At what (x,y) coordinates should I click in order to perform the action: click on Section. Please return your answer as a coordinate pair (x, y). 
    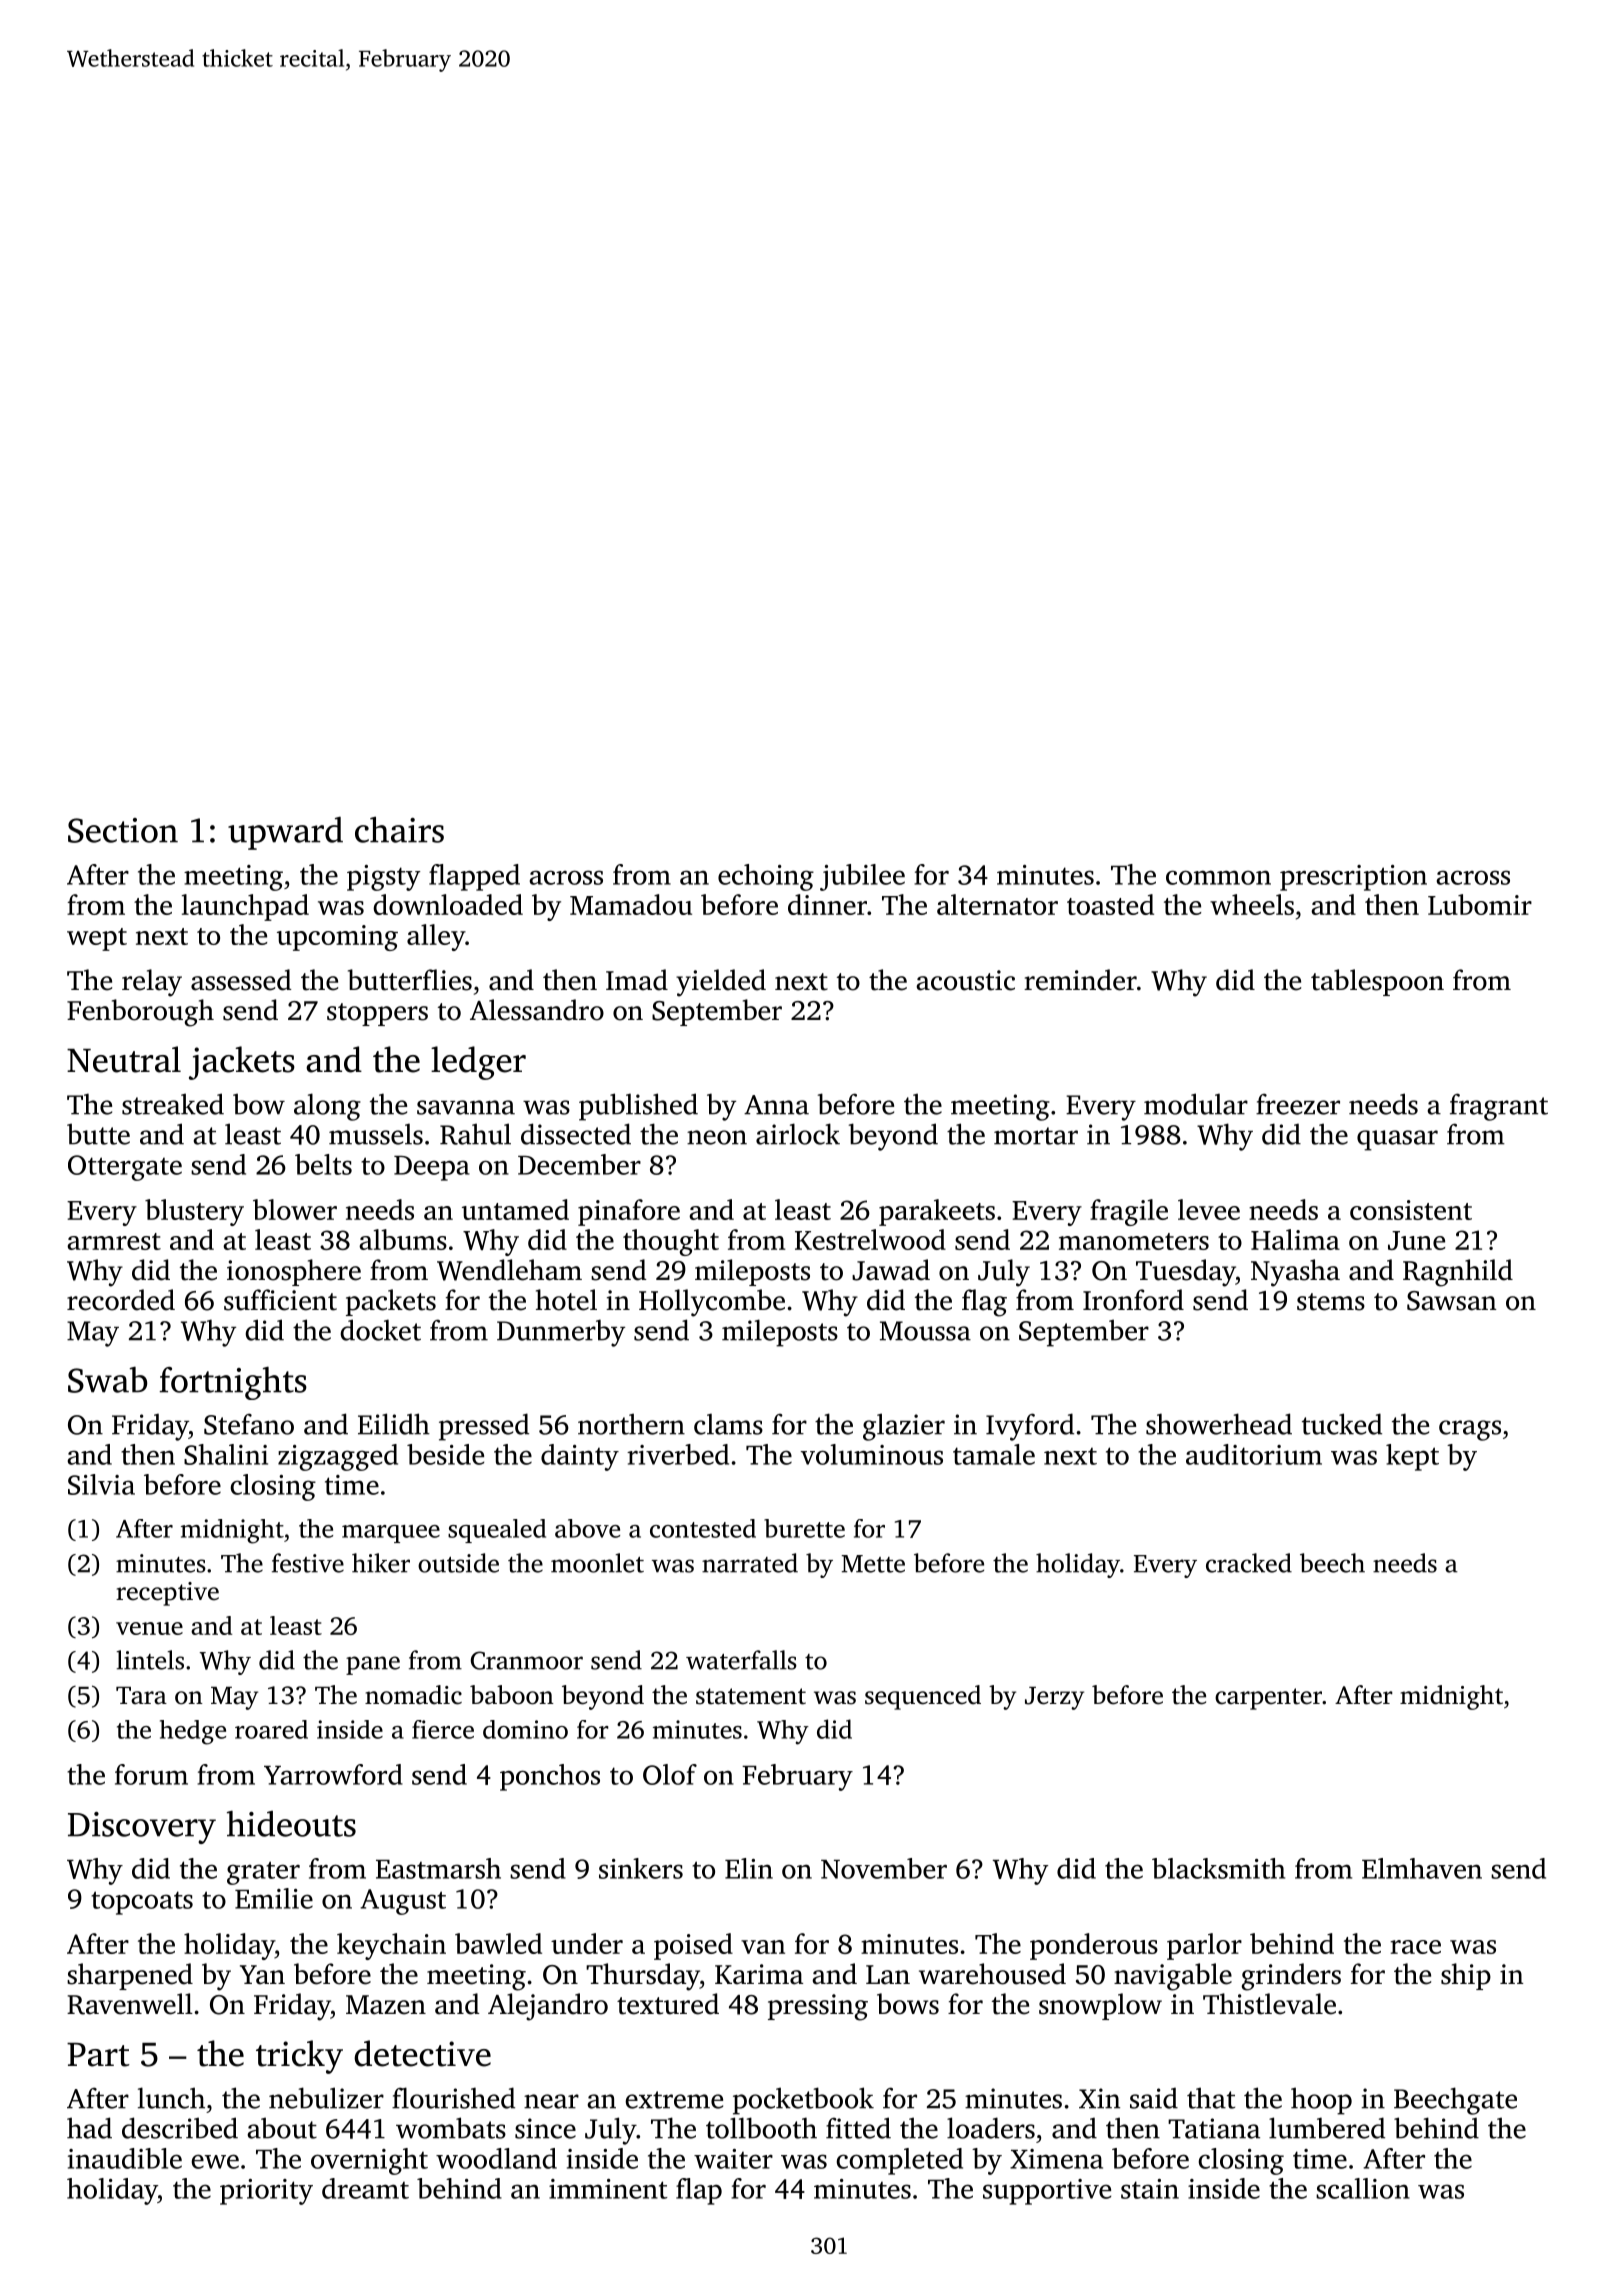
    Looking at the image, I should click on (123, 830).
